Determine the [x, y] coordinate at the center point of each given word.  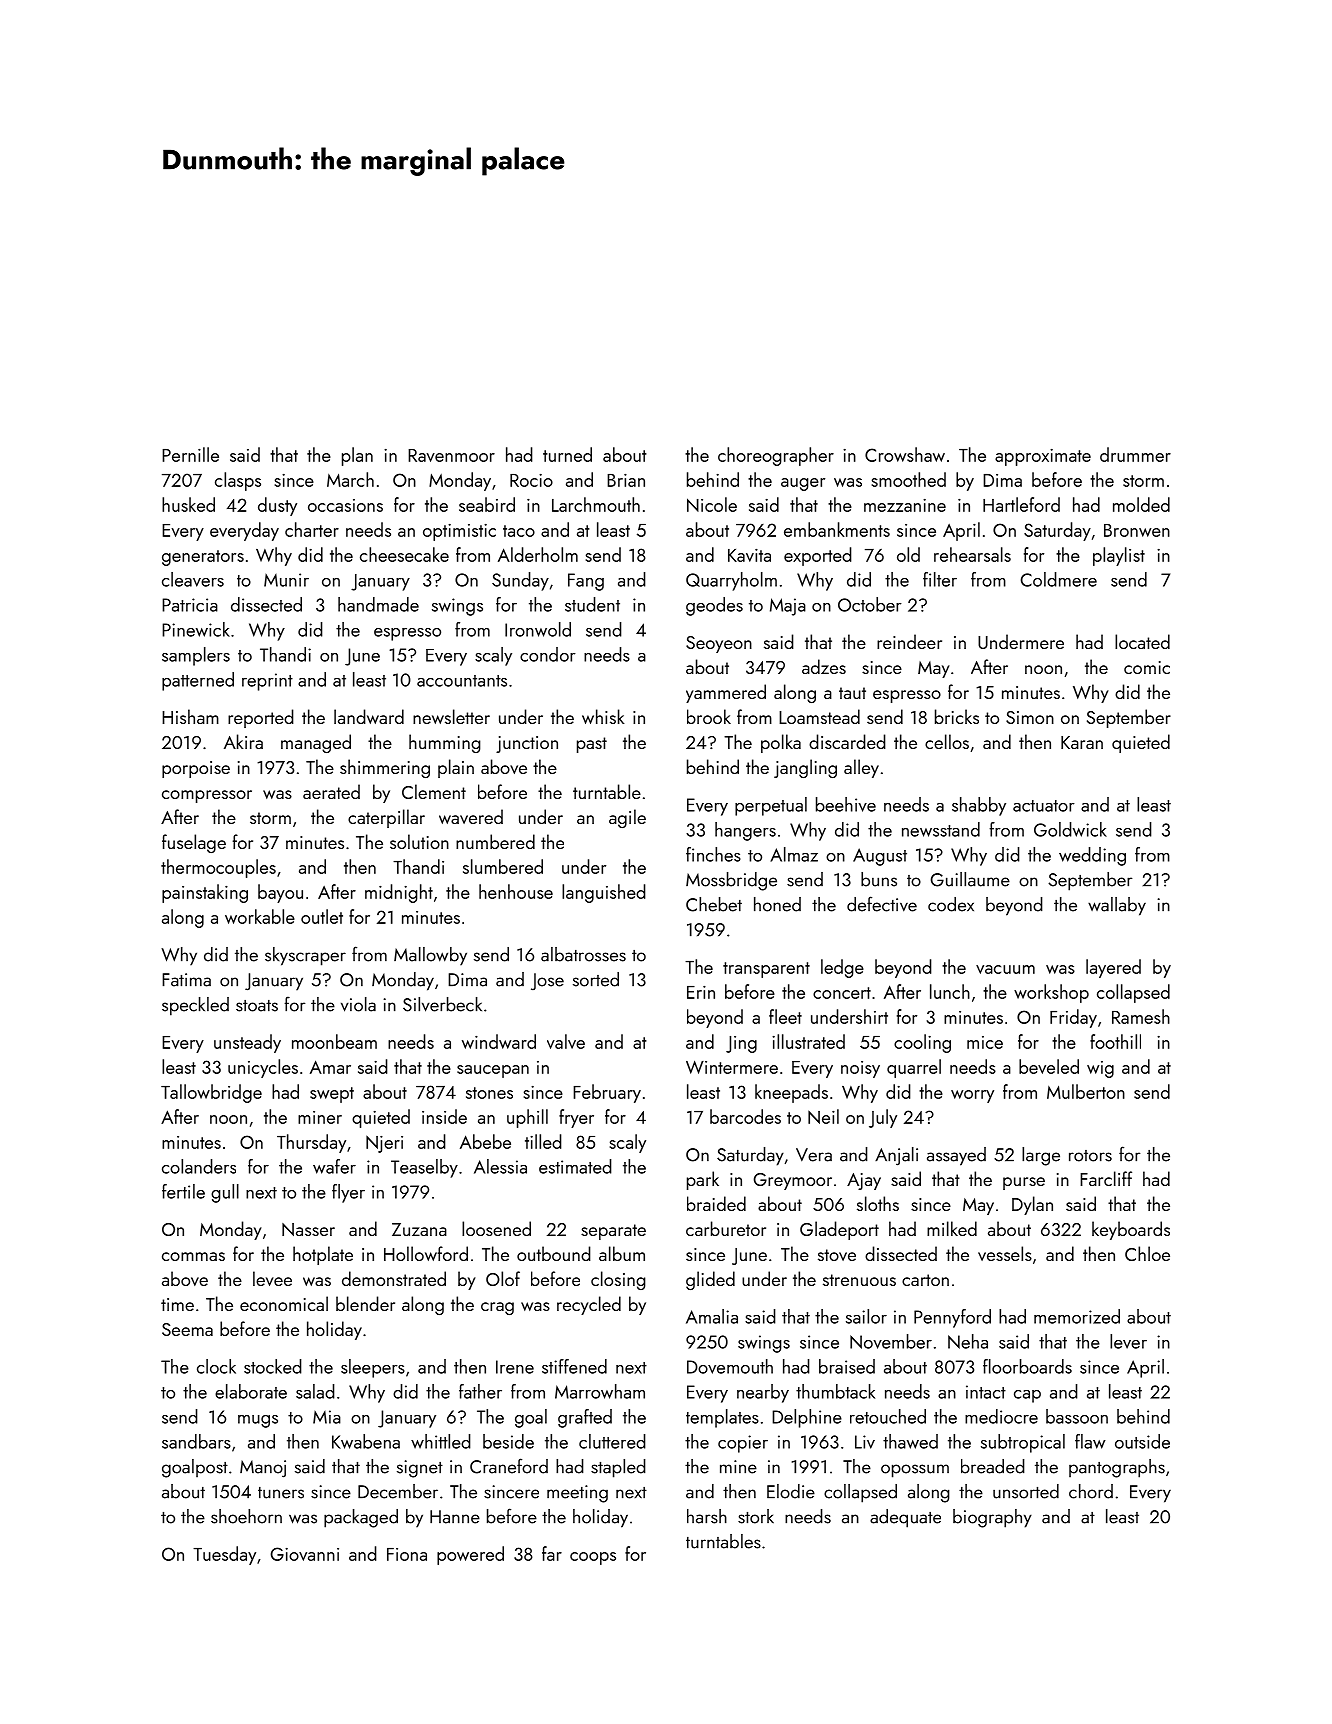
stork [756, 1516]
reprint [267, 682]
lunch [950, 991]
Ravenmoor [451, 455]
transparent [766, 970]
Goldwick [1070, 829]
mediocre [1001, 1416]
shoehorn [246, 1516]
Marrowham [600, 1391]
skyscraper [305, 956]
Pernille [190, 454]
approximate [1043, 457]
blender [365, 1303]
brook [709, 716]
